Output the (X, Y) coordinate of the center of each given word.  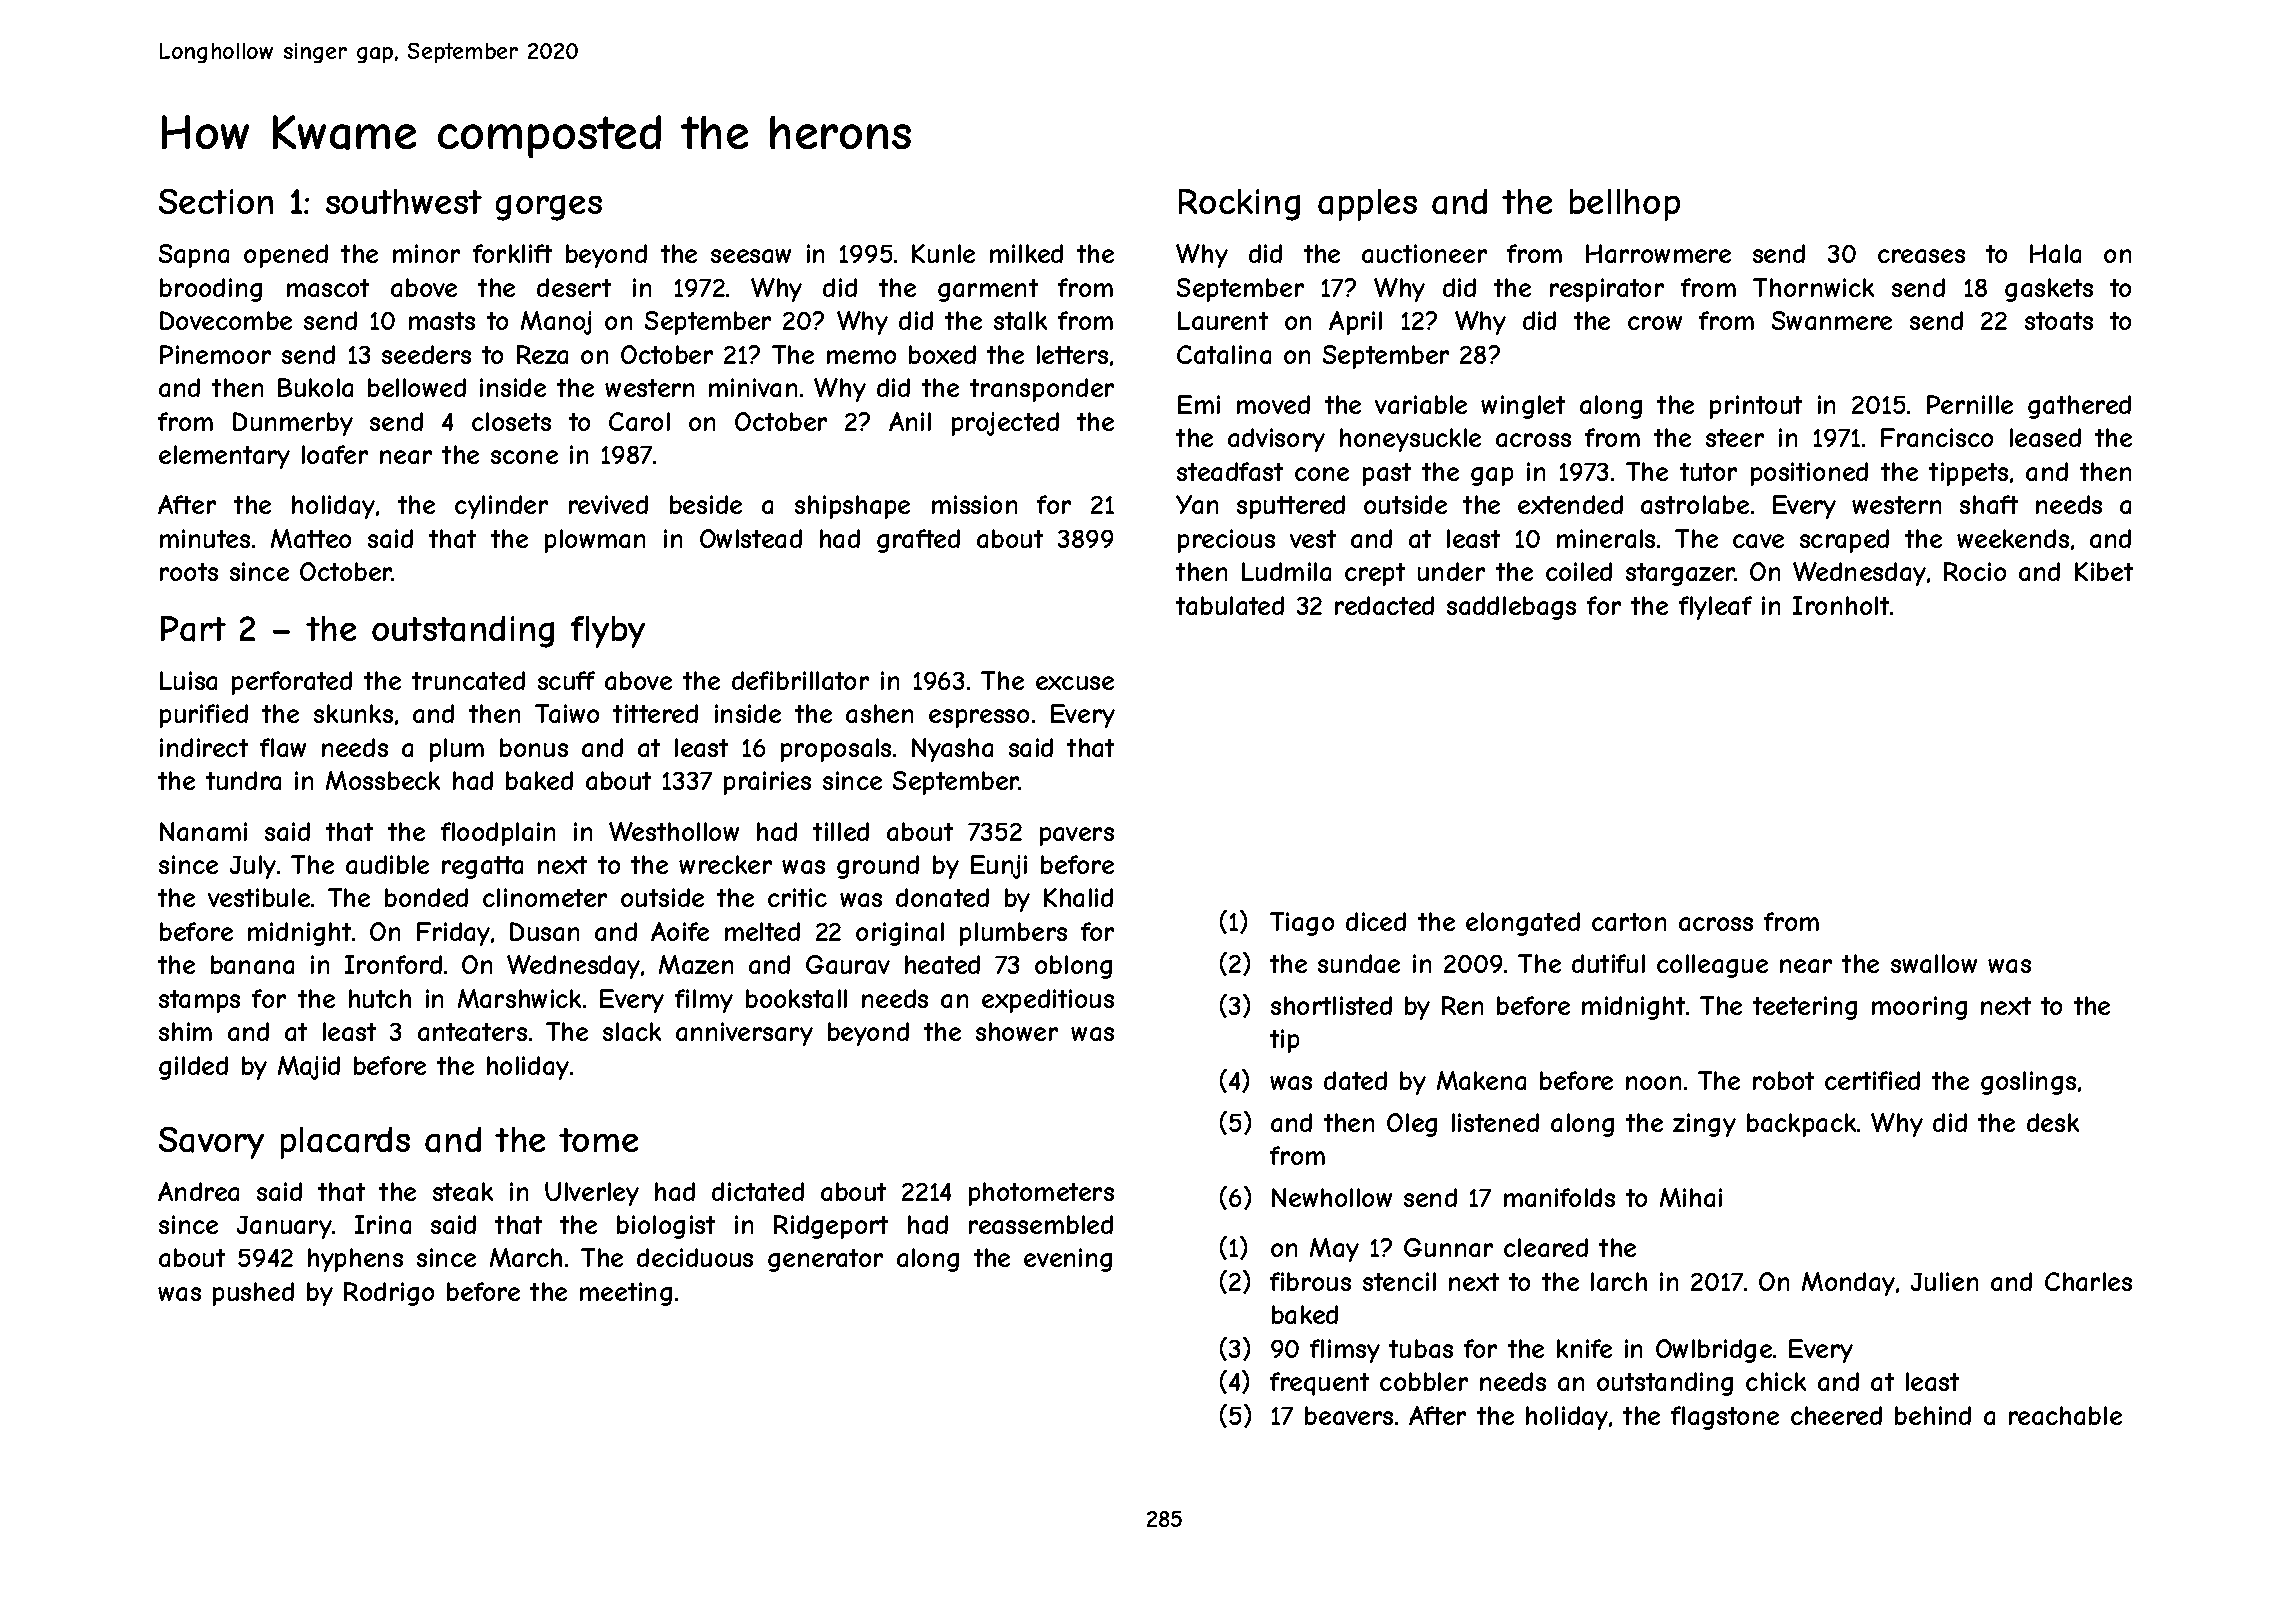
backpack (1801, 1125)
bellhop (1625, 205)
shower (1017, 1031)
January (284, 1227)
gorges (549, 208)
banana (252, 964)
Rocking (1239, 205)
